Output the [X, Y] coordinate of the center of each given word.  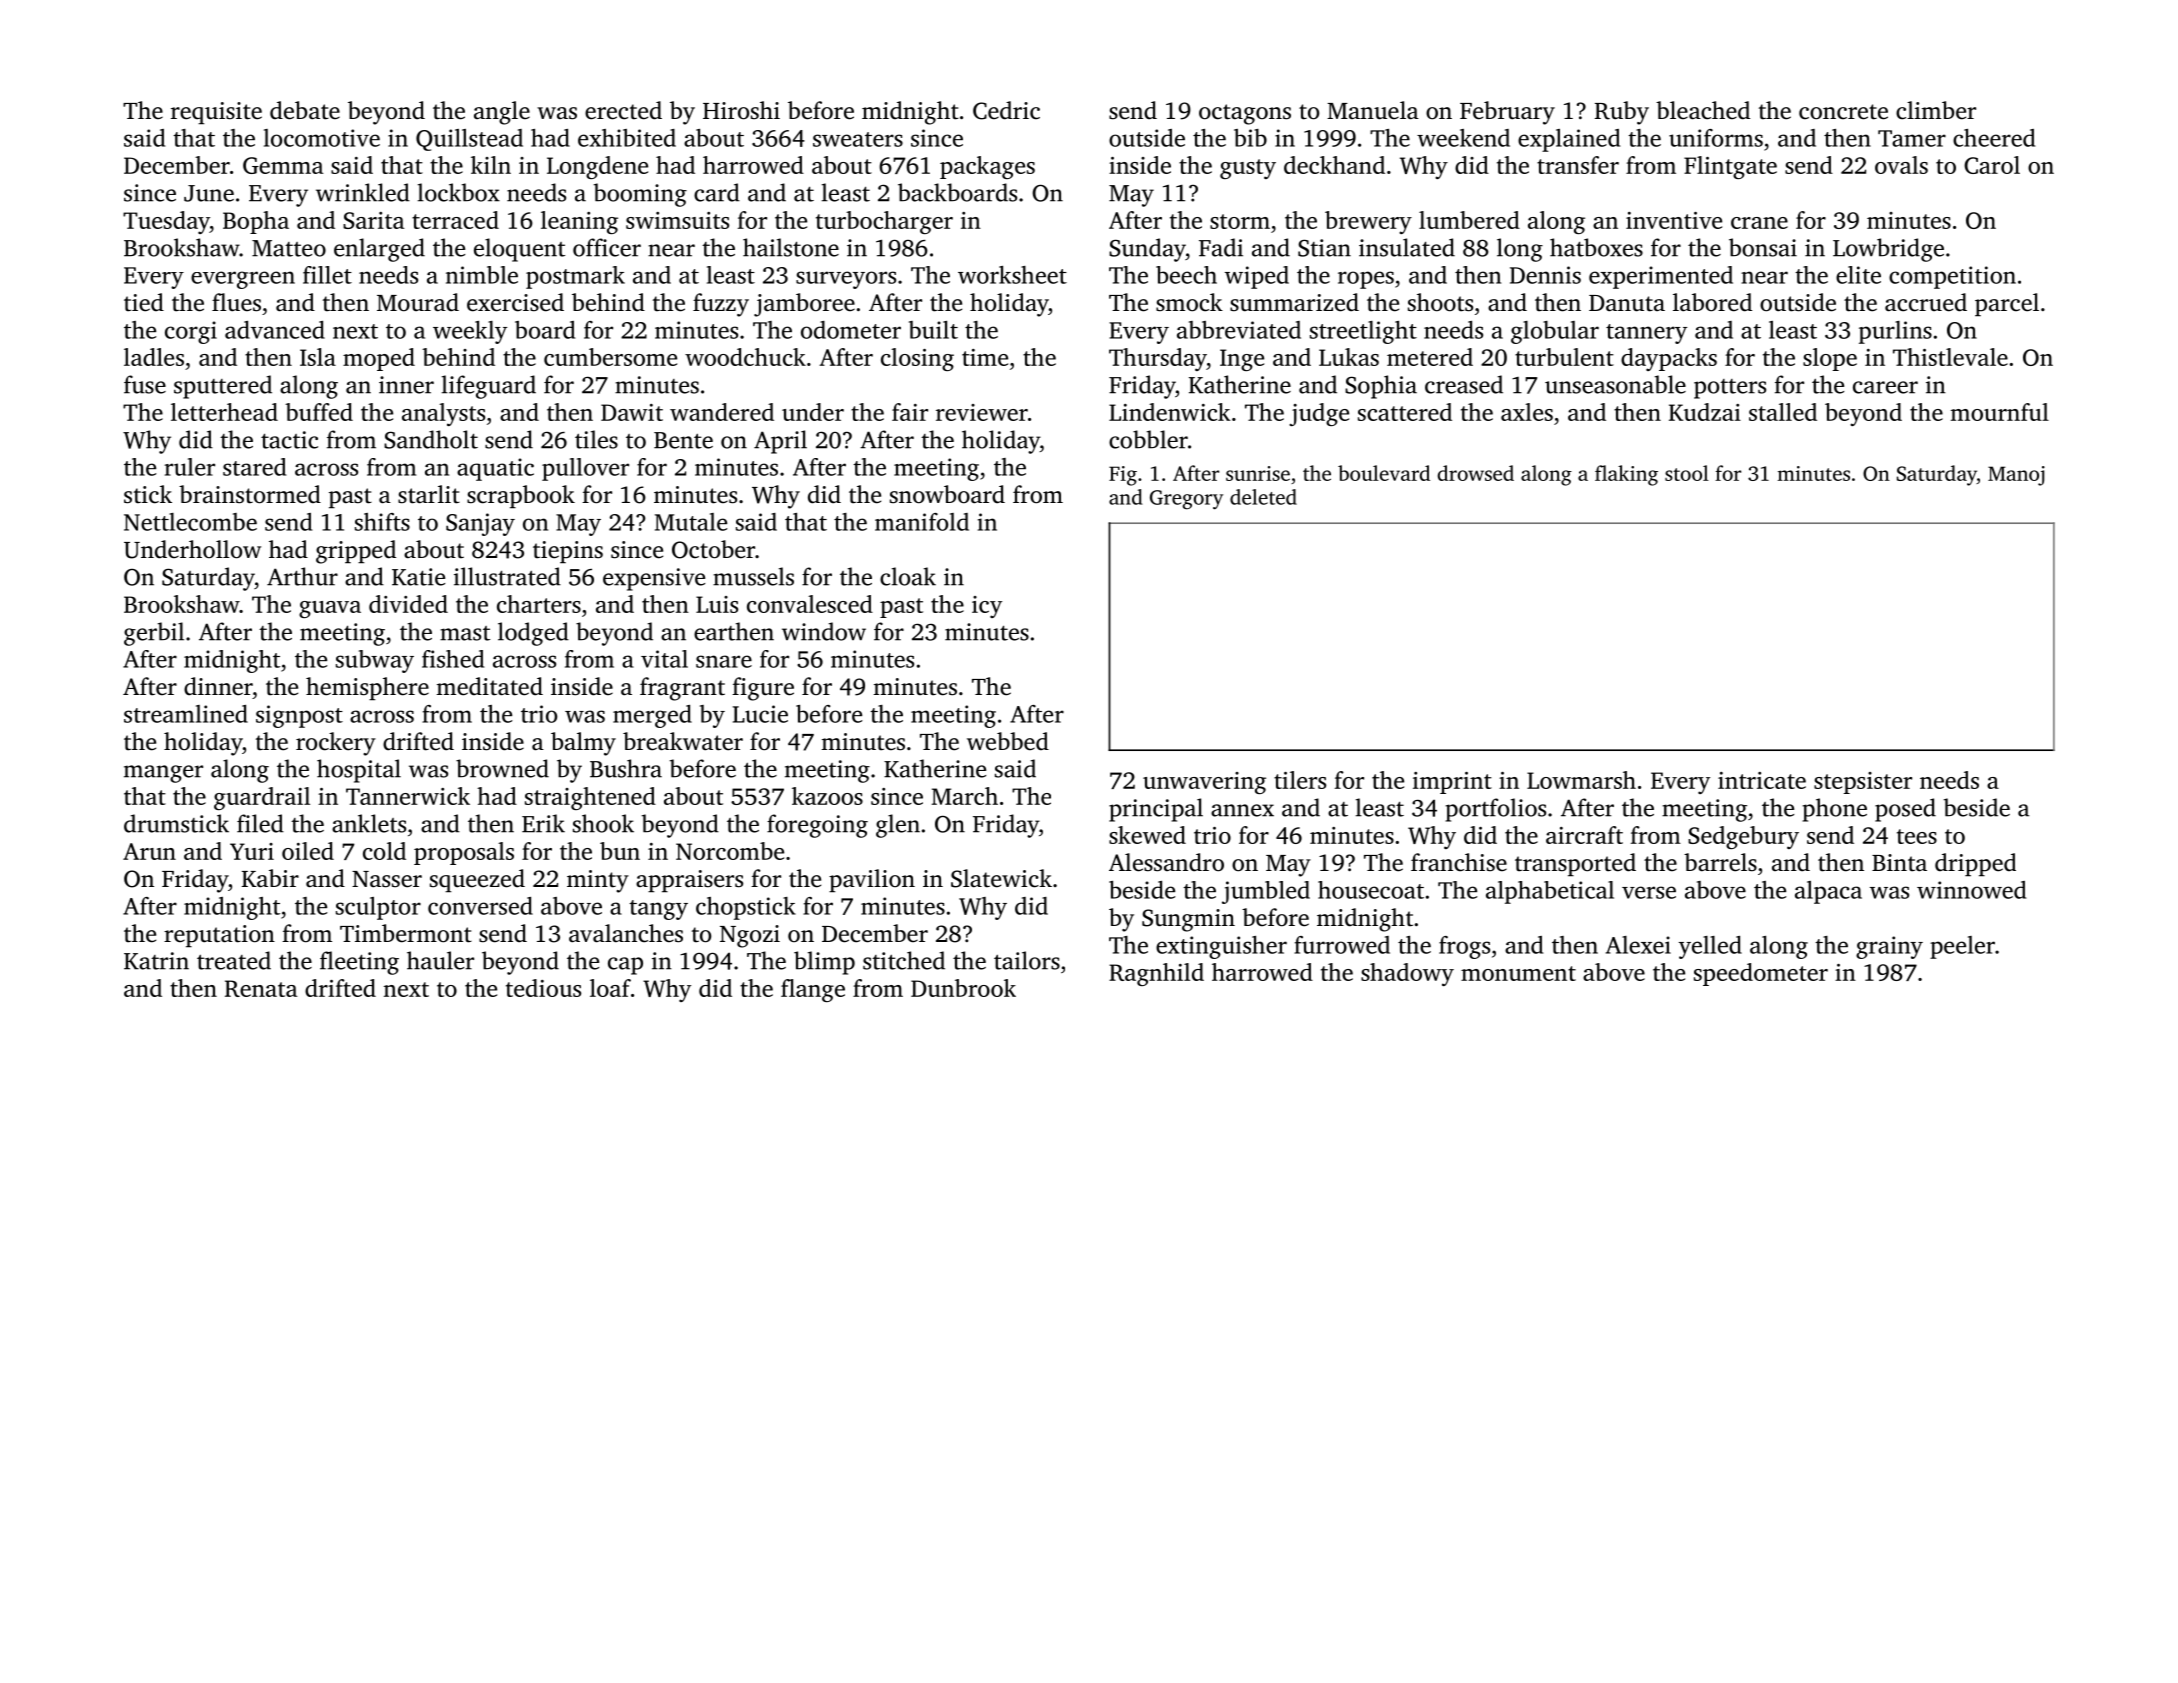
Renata [261, 988]
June [209, 193]
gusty [1248, 169]
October [713, 549]
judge [1319, 414]
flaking [1626, 475]
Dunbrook [963, 988]
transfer [1578, 165]
